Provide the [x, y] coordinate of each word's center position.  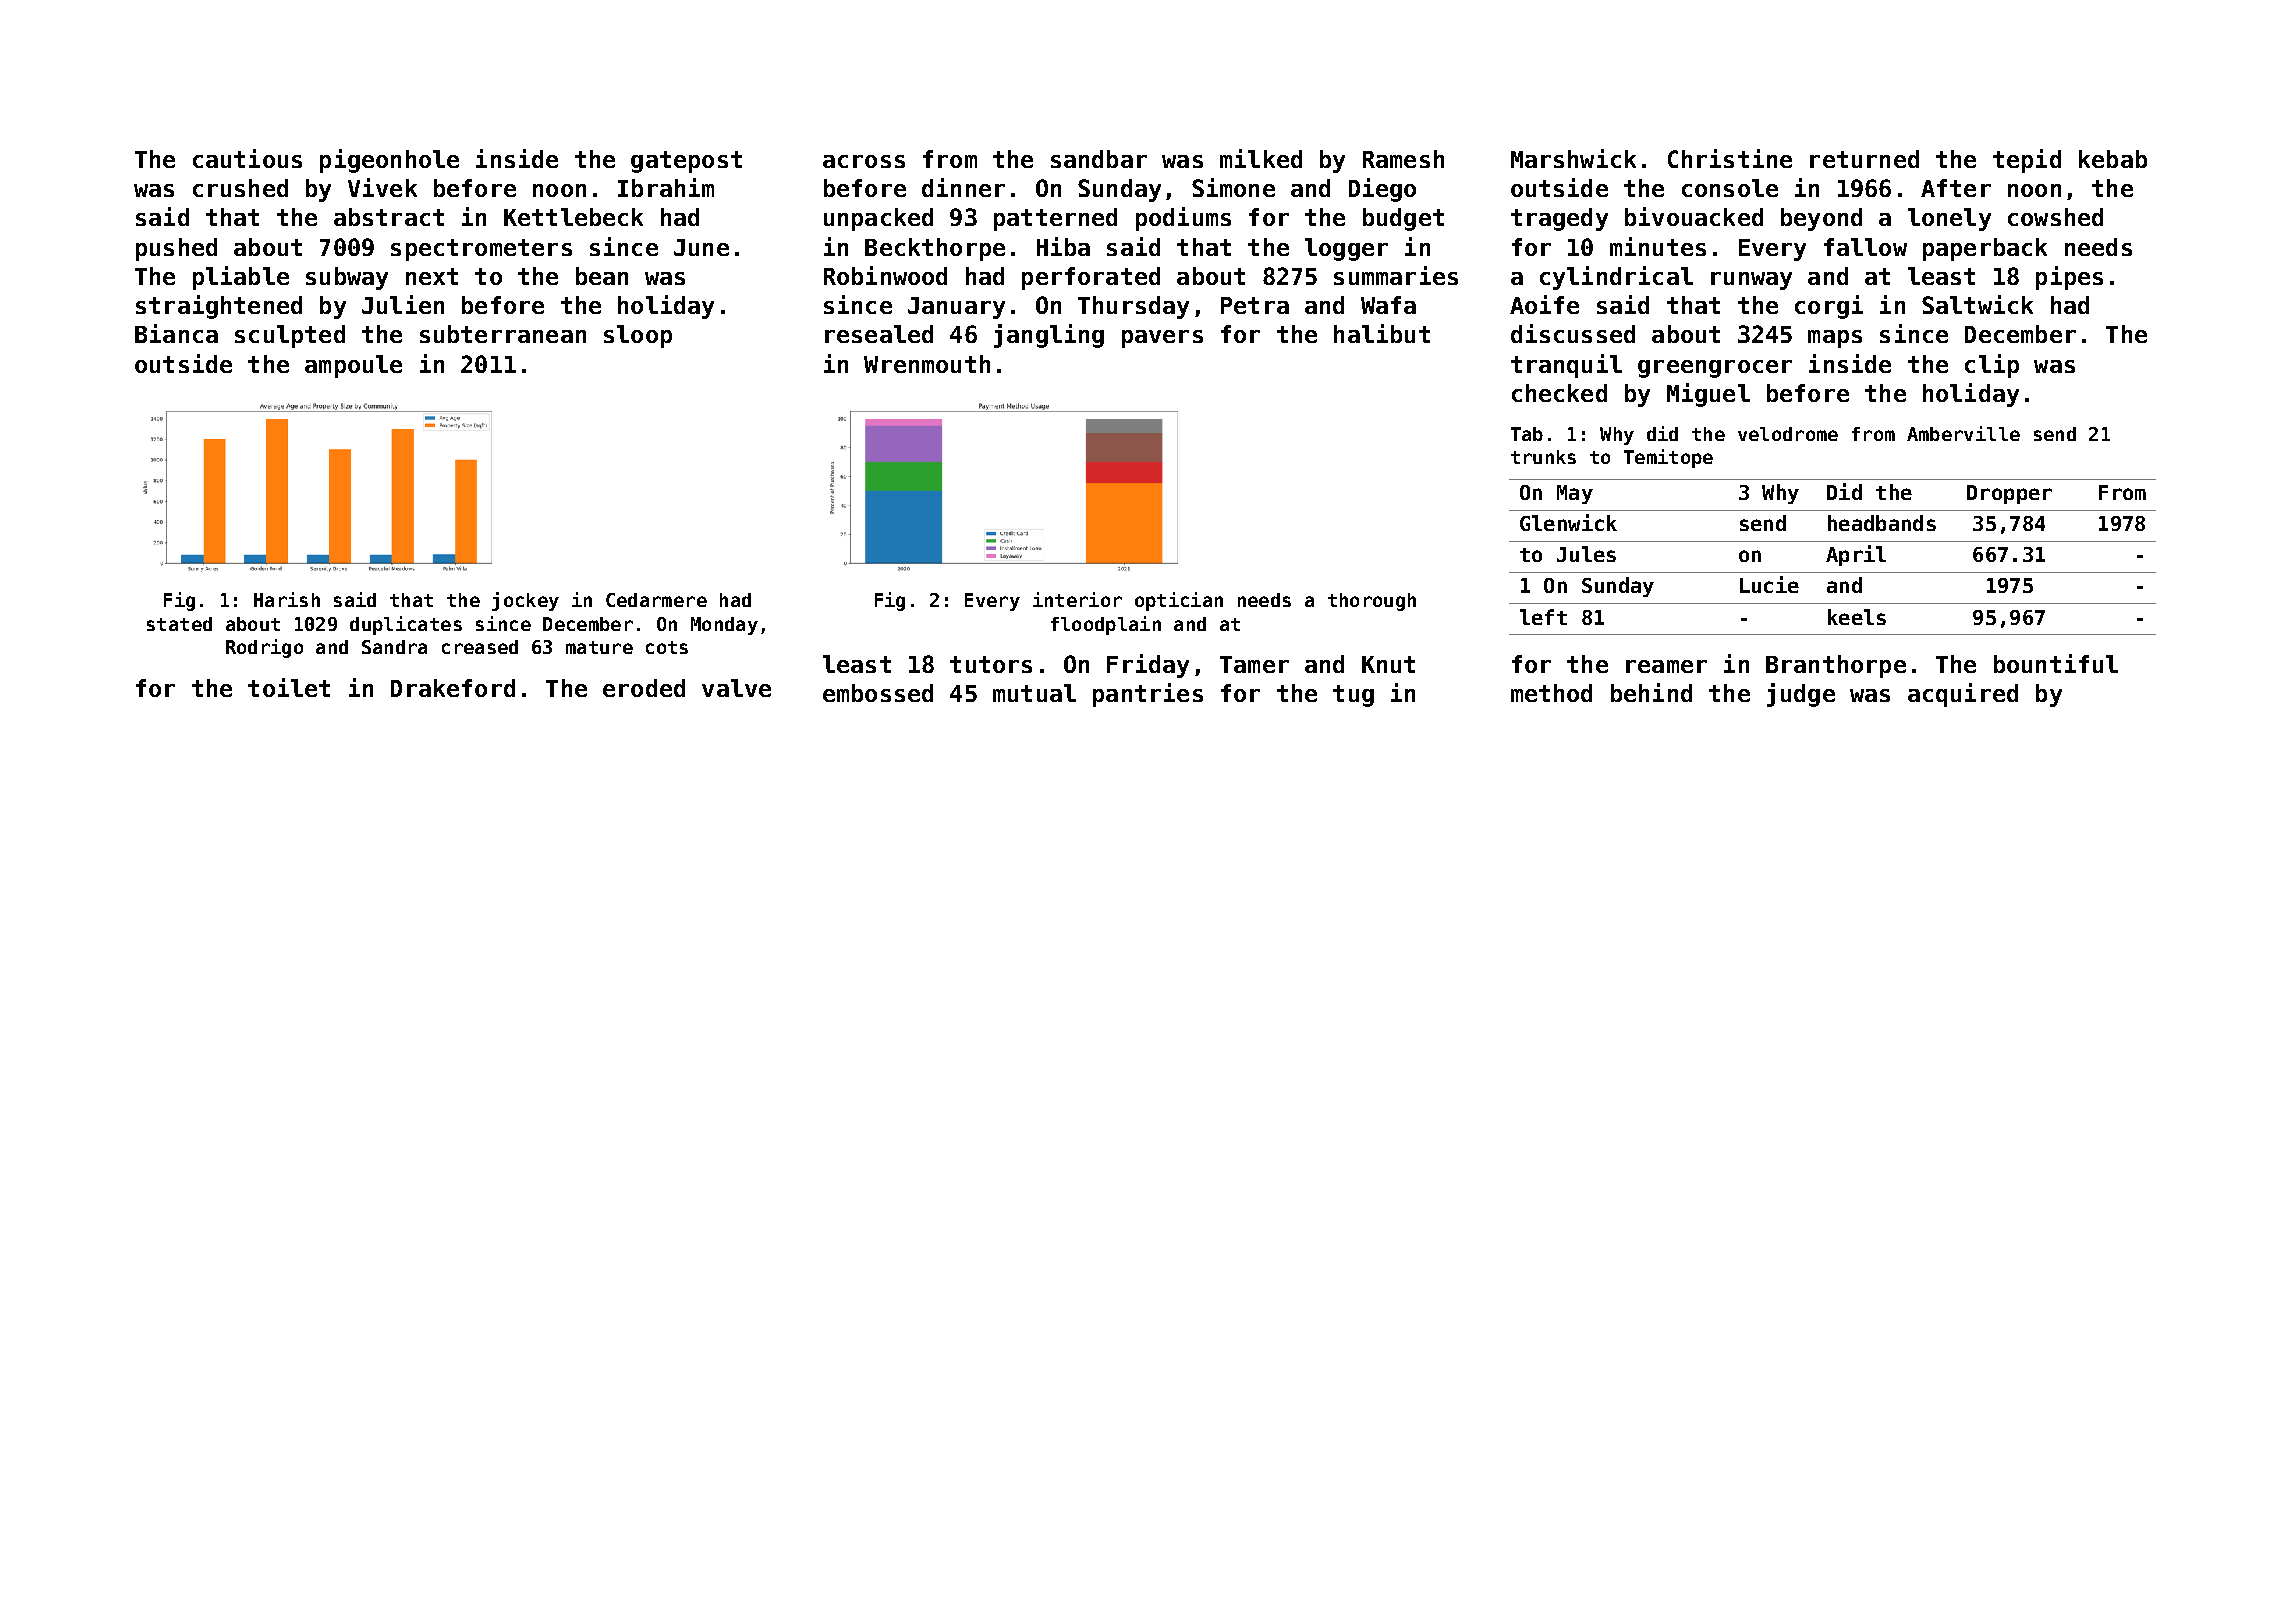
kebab [2113, 159]
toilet [289, 687]
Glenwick [1568, 522]
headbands [1882, 523]
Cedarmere [656, 600]
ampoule [353, 366]
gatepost [686, 162]
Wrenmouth [927, 364]
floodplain [1106, 625]
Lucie [1769, 584]
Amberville [1963, 433]
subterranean [503, 334]
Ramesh [1403, 159]
